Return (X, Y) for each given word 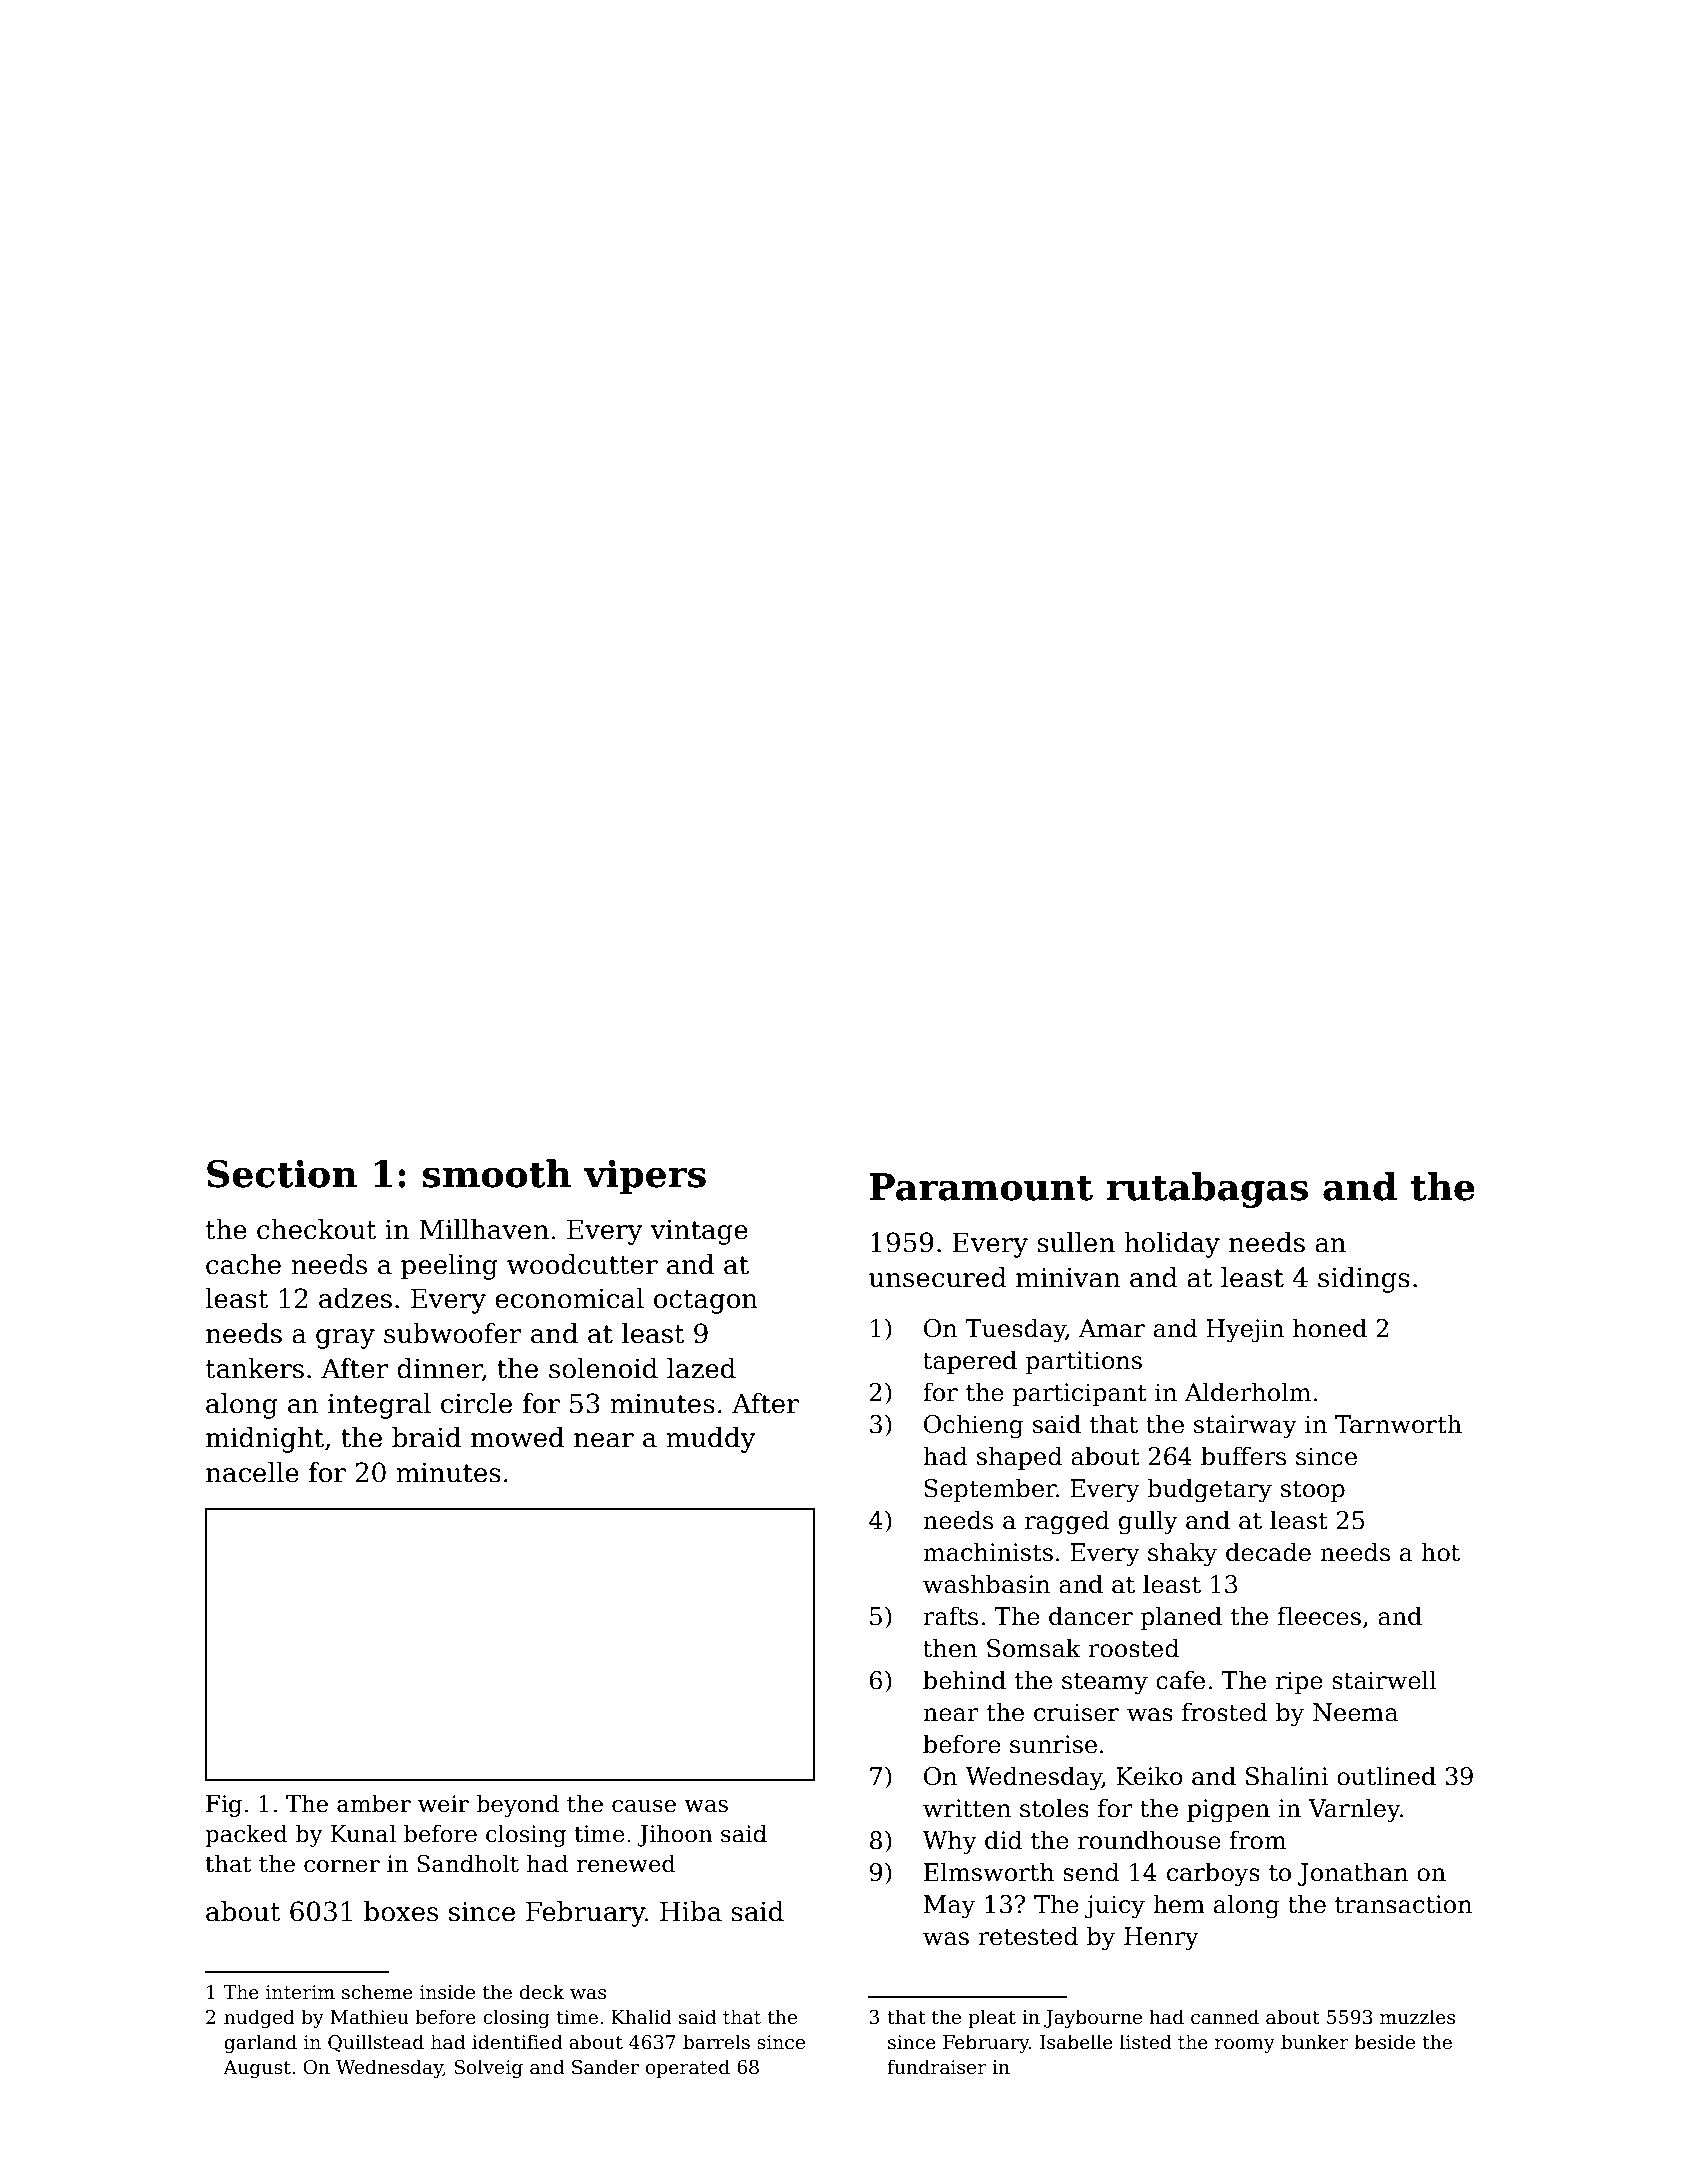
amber (374, 1803)
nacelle (252, 1472)
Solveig (489, 2068)
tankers (255, 1368)
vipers (644, 1177)
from (1258, 1840)
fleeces (1319, 1616)
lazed (701, 1368)
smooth (497, 1173)
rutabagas (1207, 1190)
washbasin (986, 1584)
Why (950, 1842)
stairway (1245, 1426)
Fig (224, 1806)
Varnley (1354, 1810)
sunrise (1053, 1744)
